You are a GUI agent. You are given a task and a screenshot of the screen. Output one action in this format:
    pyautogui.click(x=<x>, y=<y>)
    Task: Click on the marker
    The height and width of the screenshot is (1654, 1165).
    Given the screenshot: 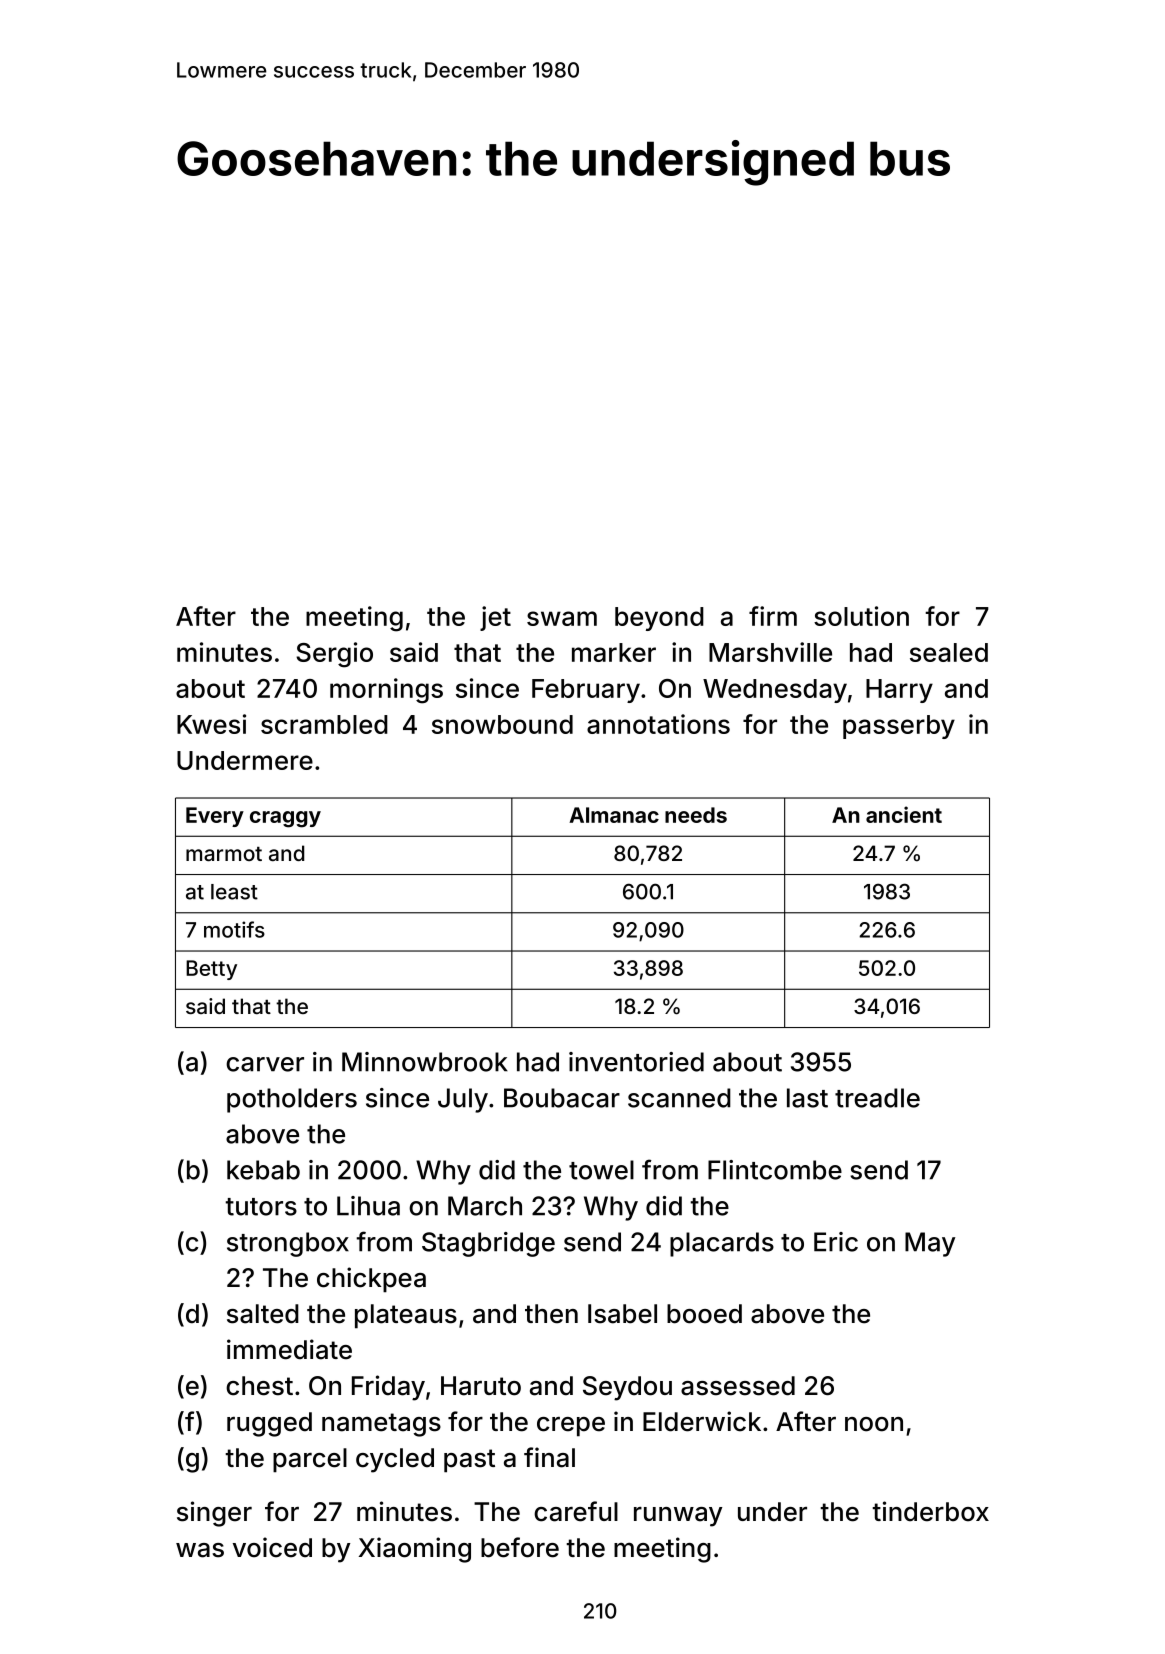 What is the action you would take?
    pyautogui.click(x=614, y=652)
